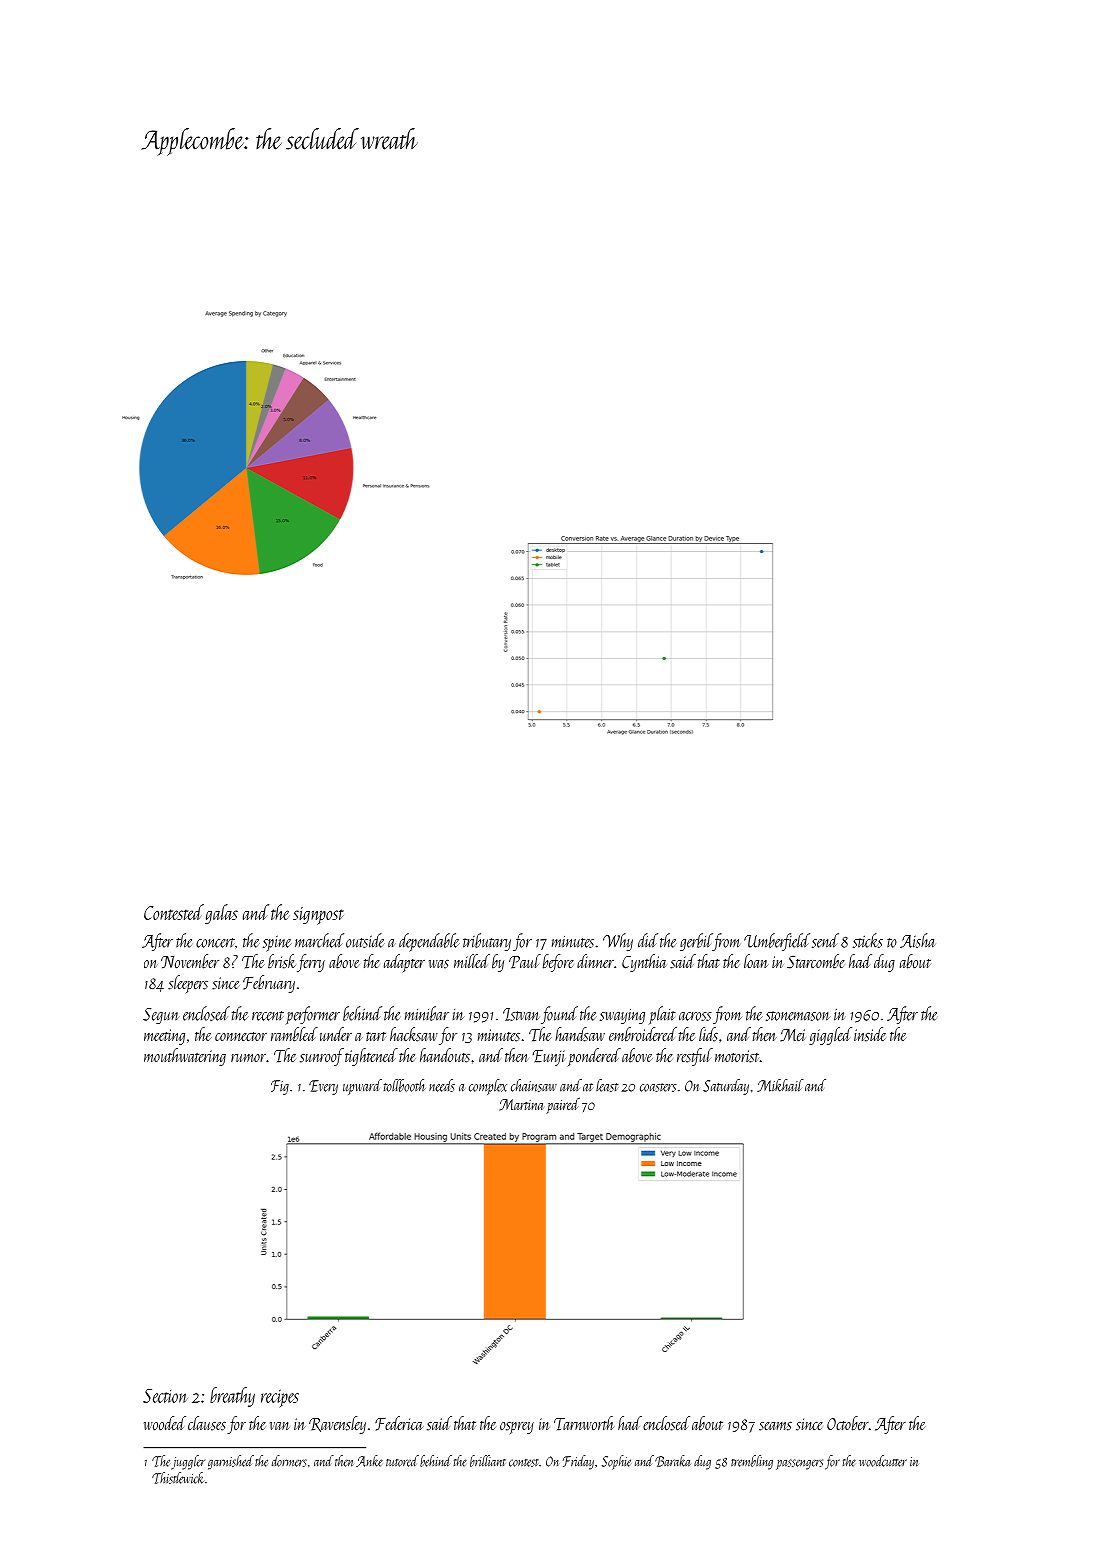 Image resolution: width=1095 pixels, height=1548 pixels. I want to click on galas, so click(221, 914).
